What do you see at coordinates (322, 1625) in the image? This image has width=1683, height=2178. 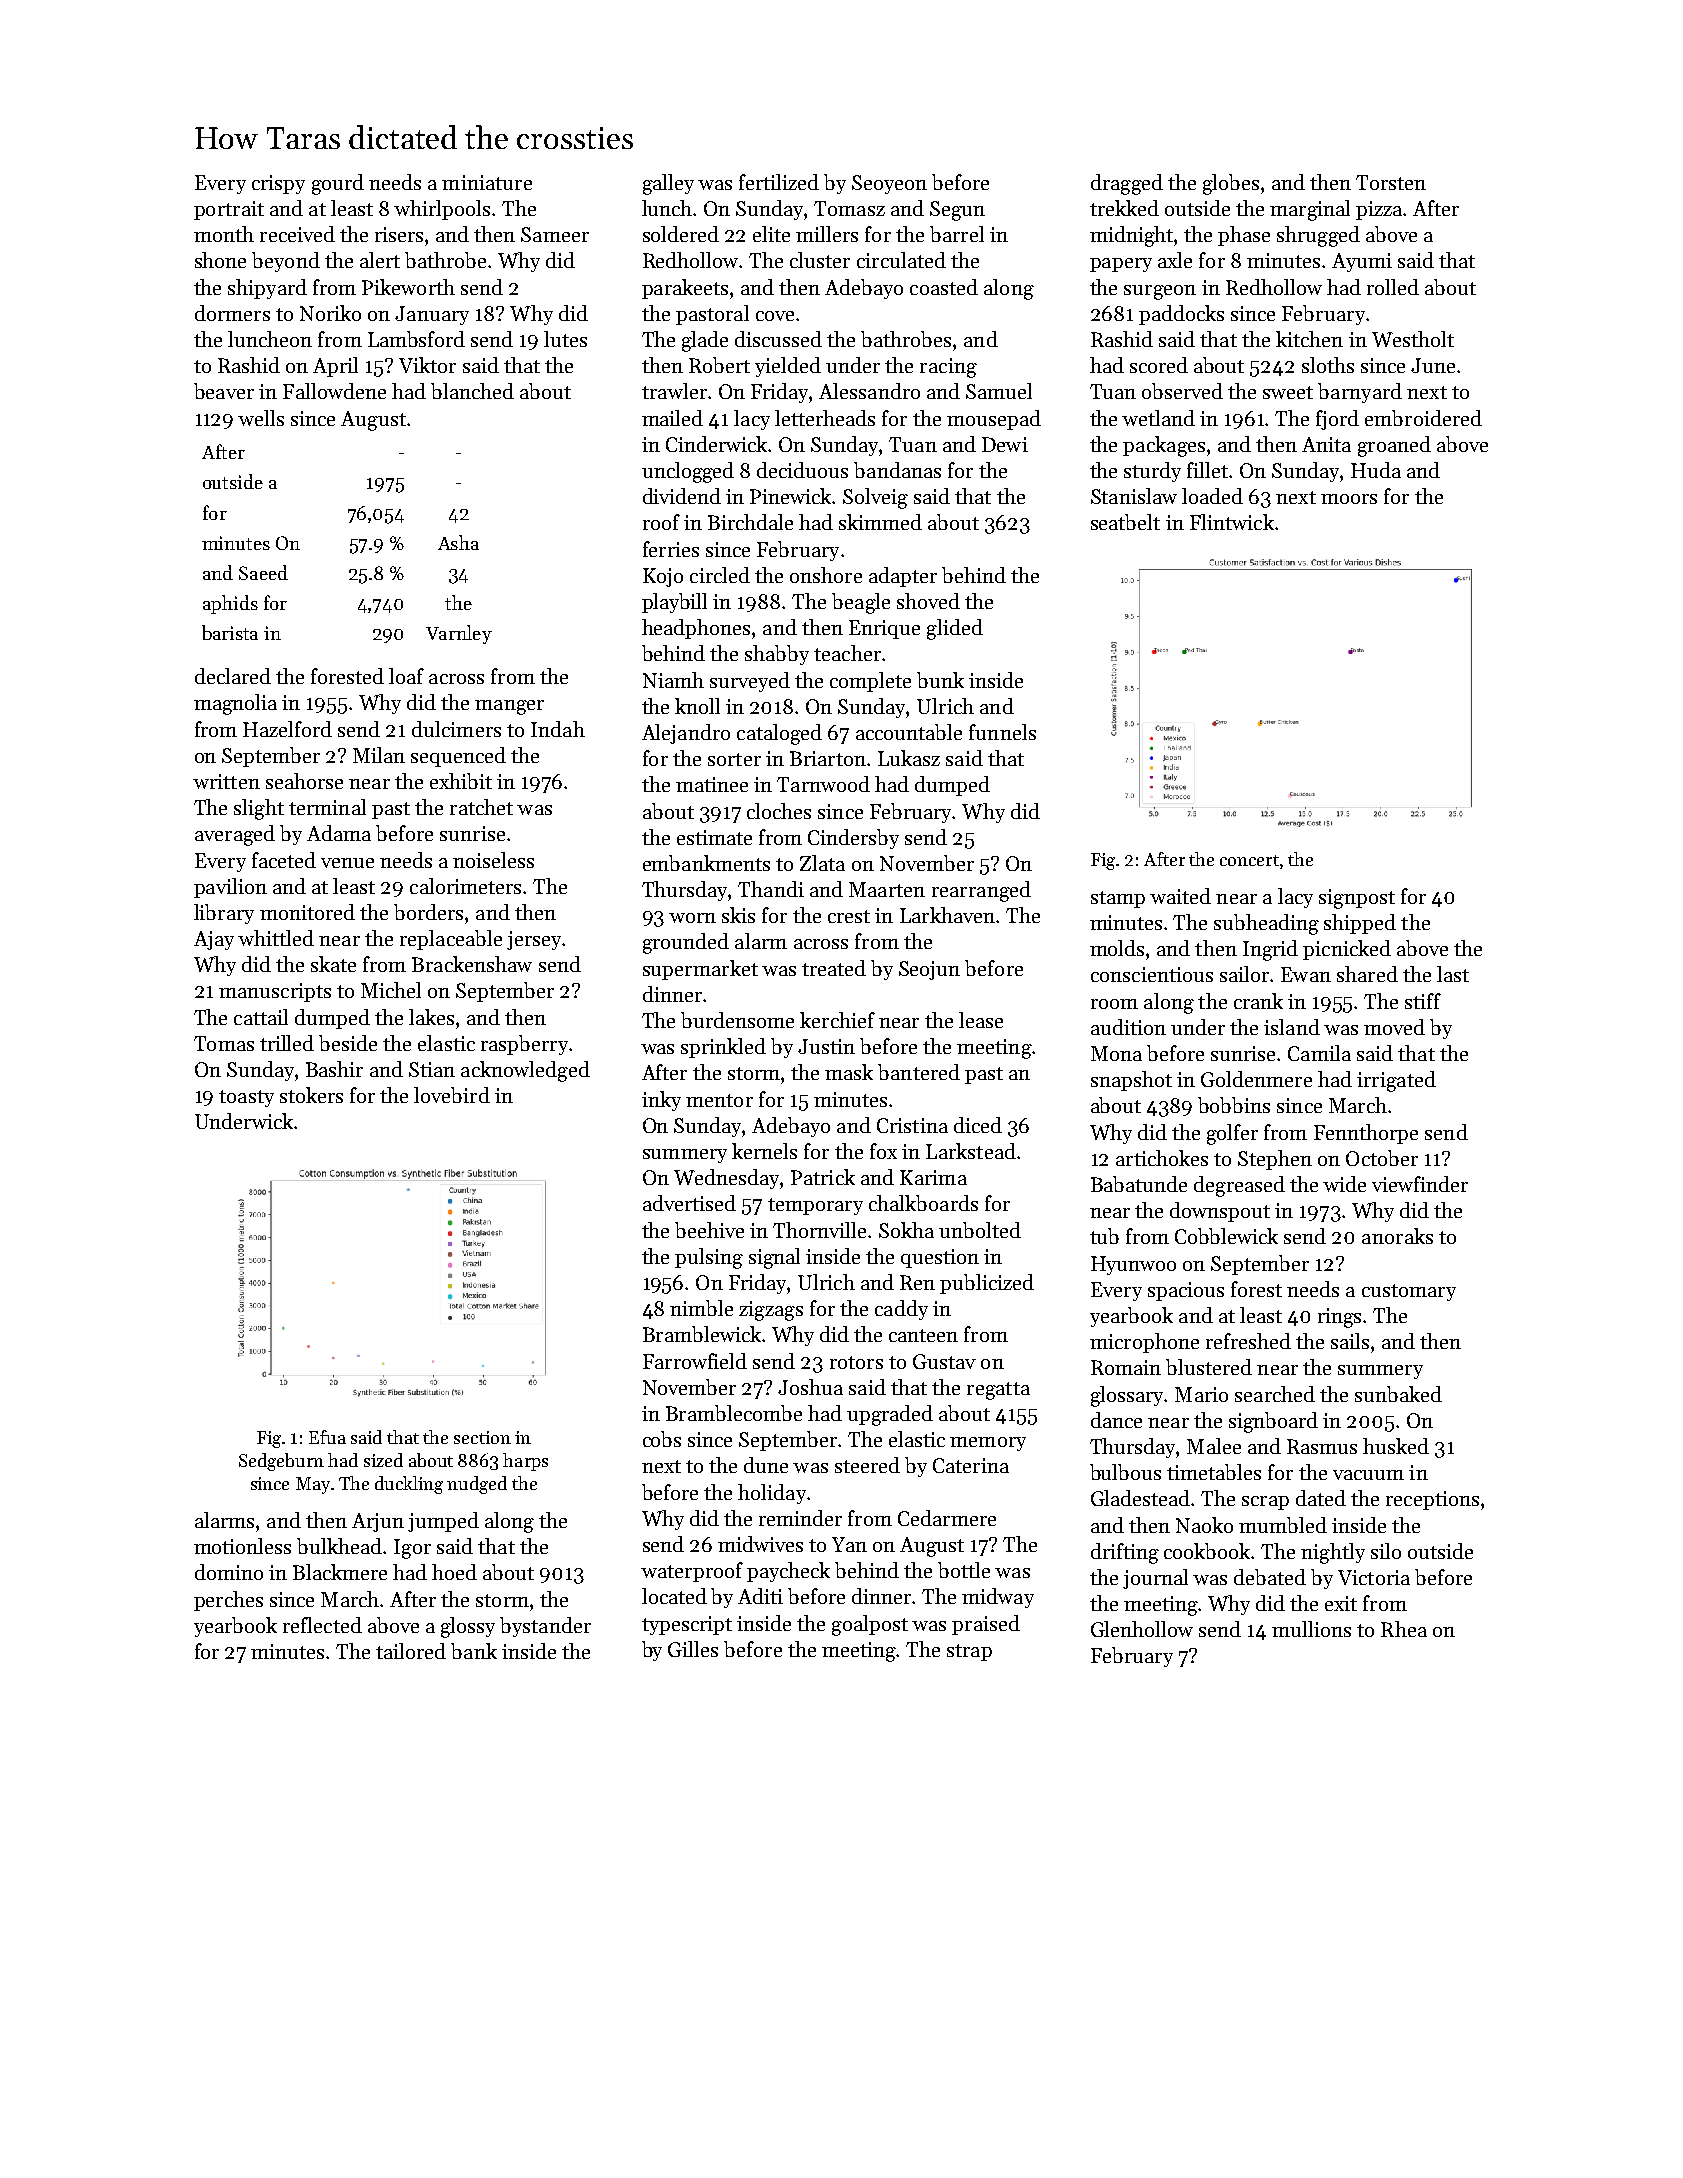 I see `reflected` at bounding box center [322, 1625].
